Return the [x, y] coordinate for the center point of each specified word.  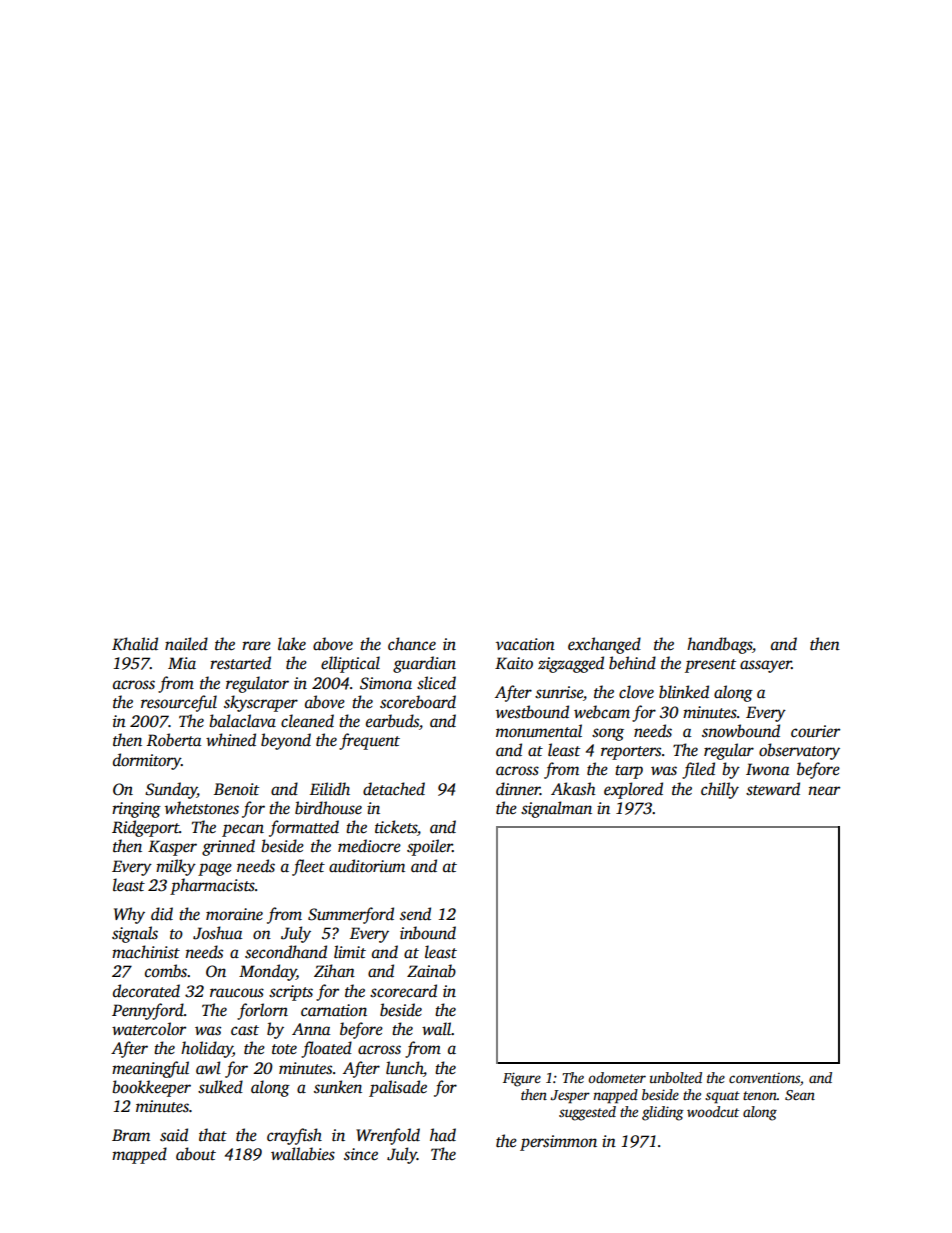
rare [256, 646]
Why [129, 915]
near [824, 791]
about [196, 1154]
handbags [719, 645]
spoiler [429, 847]
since [361, 1154]
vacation [525, 644]
